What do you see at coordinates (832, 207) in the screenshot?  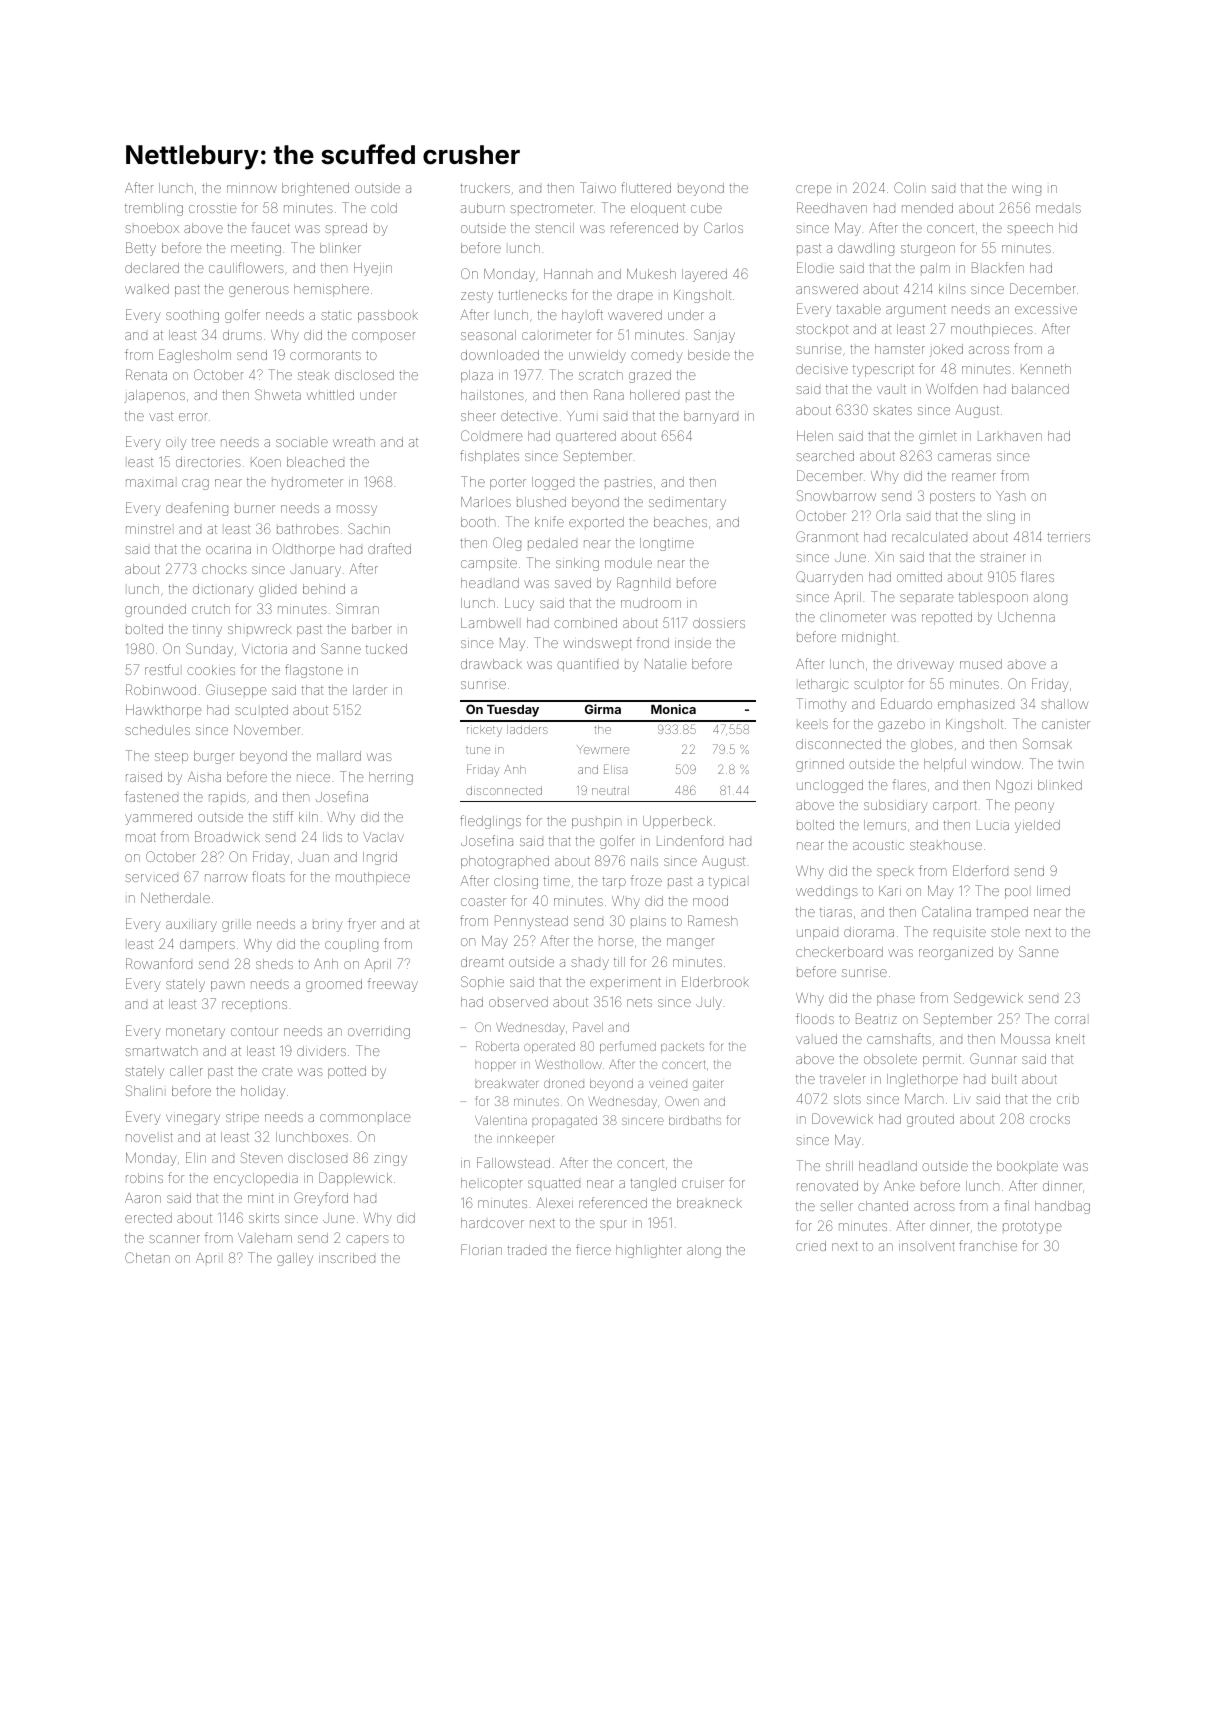 I see `Reedhaven` at bounding box center [832, 207].
